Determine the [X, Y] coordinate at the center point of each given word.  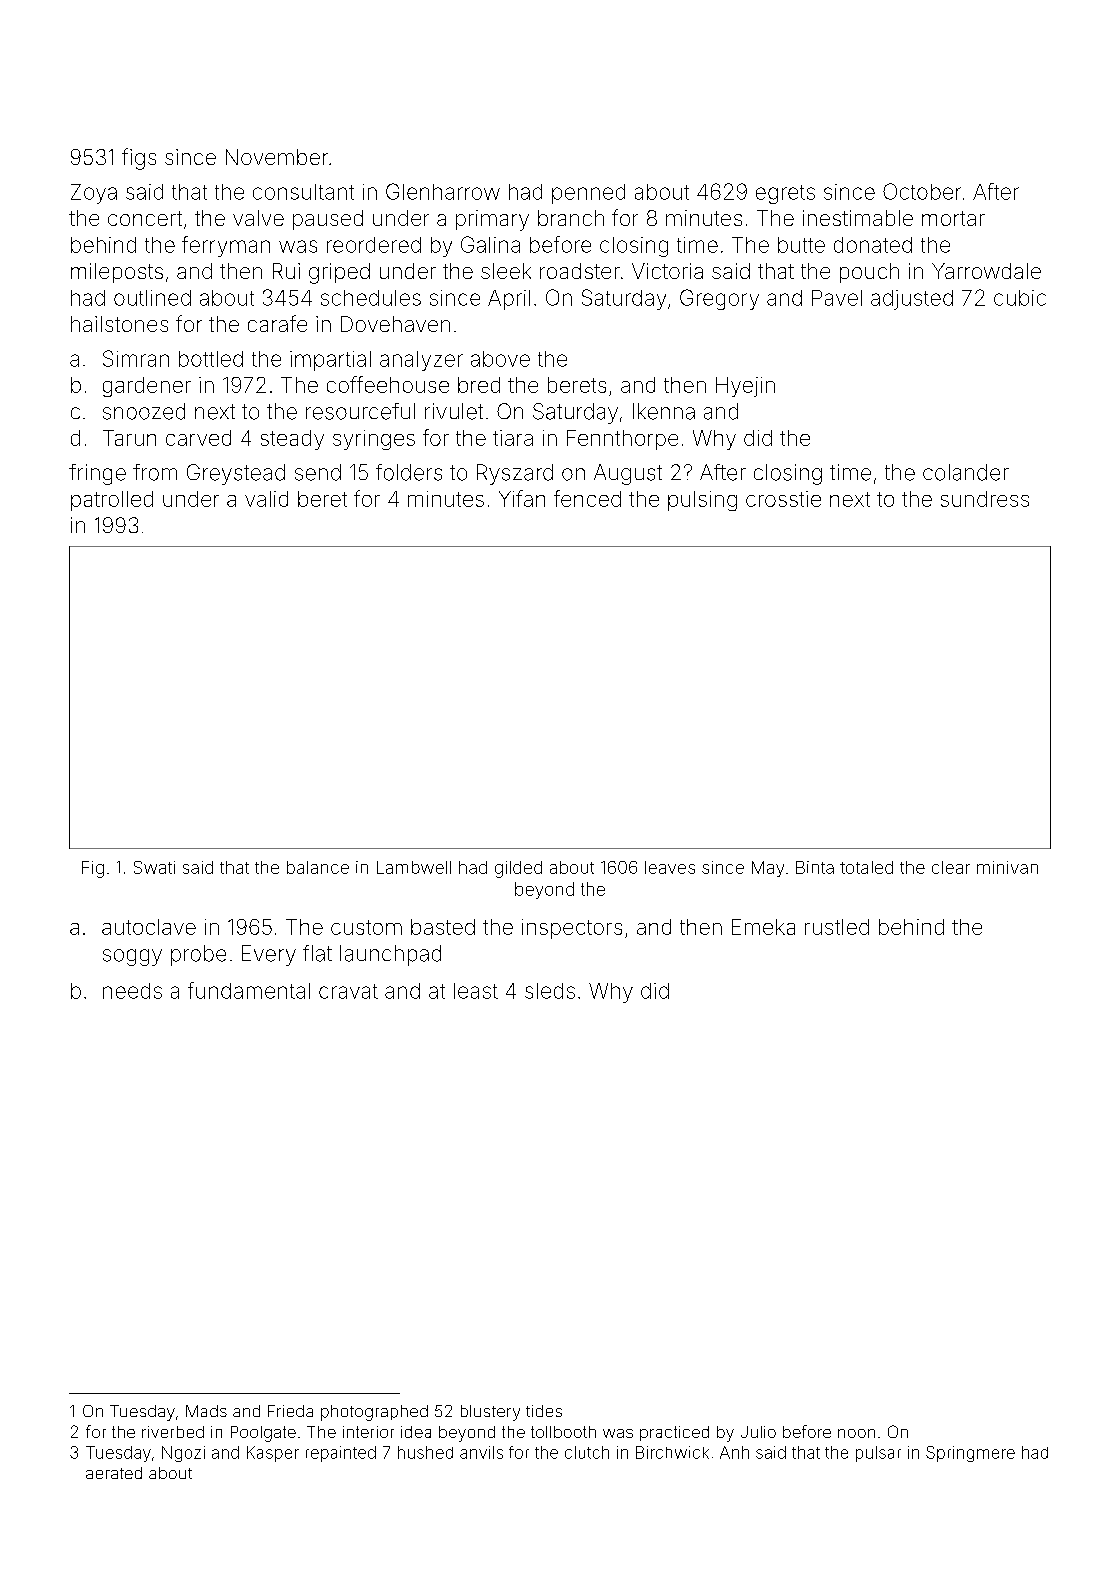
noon [856, 1433]
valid [266, 499]
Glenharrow [443, 191]
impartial [330, 361]
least [476, 991]
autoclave [149, 927]
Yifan [522, 498]
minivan [1007, 867]
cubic [1020, 298]
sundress [985, 499]
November [277, 157]
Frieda [290, 1411]
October [922, 191]
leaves [670, 867]
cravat [348, 991]
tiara [513, 438]
